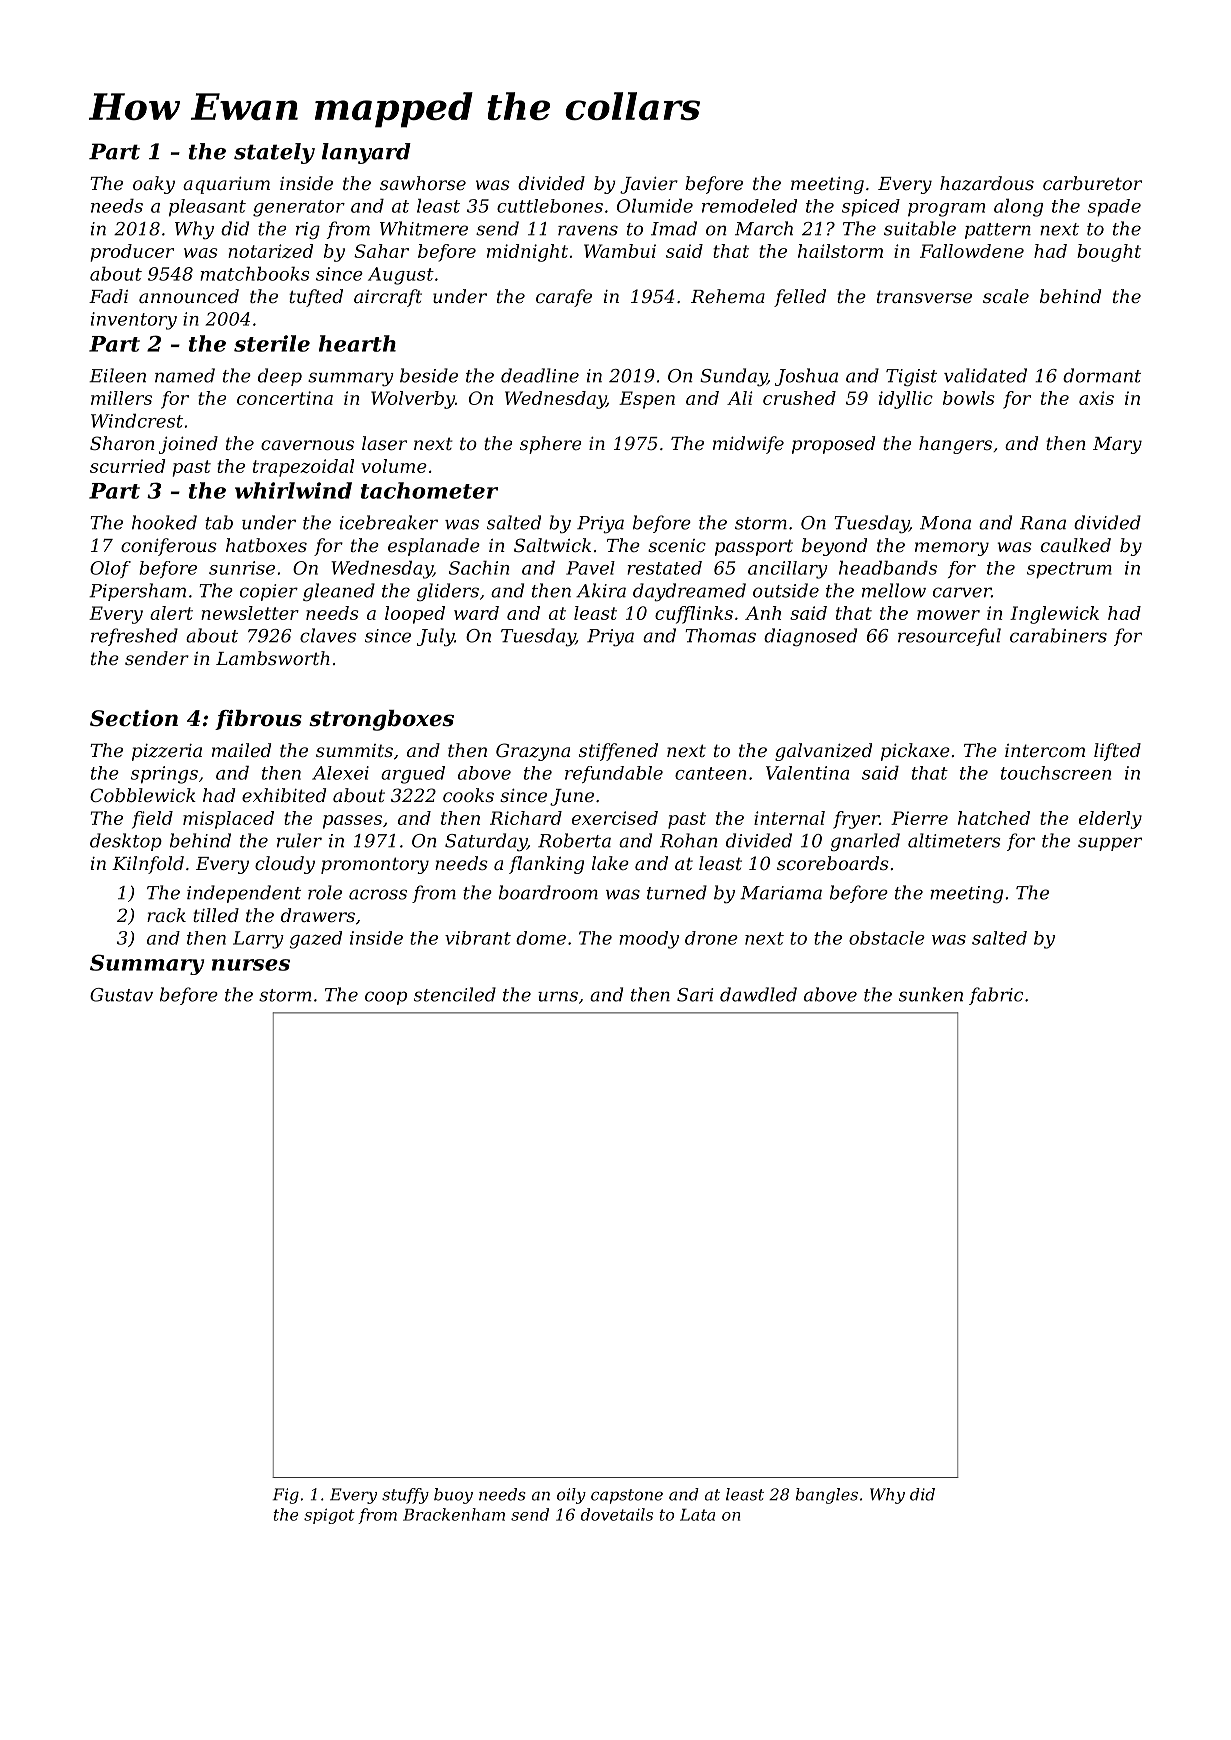 This page has height=1740, width=1231. I want to click on oaky, so click(154, 185).
